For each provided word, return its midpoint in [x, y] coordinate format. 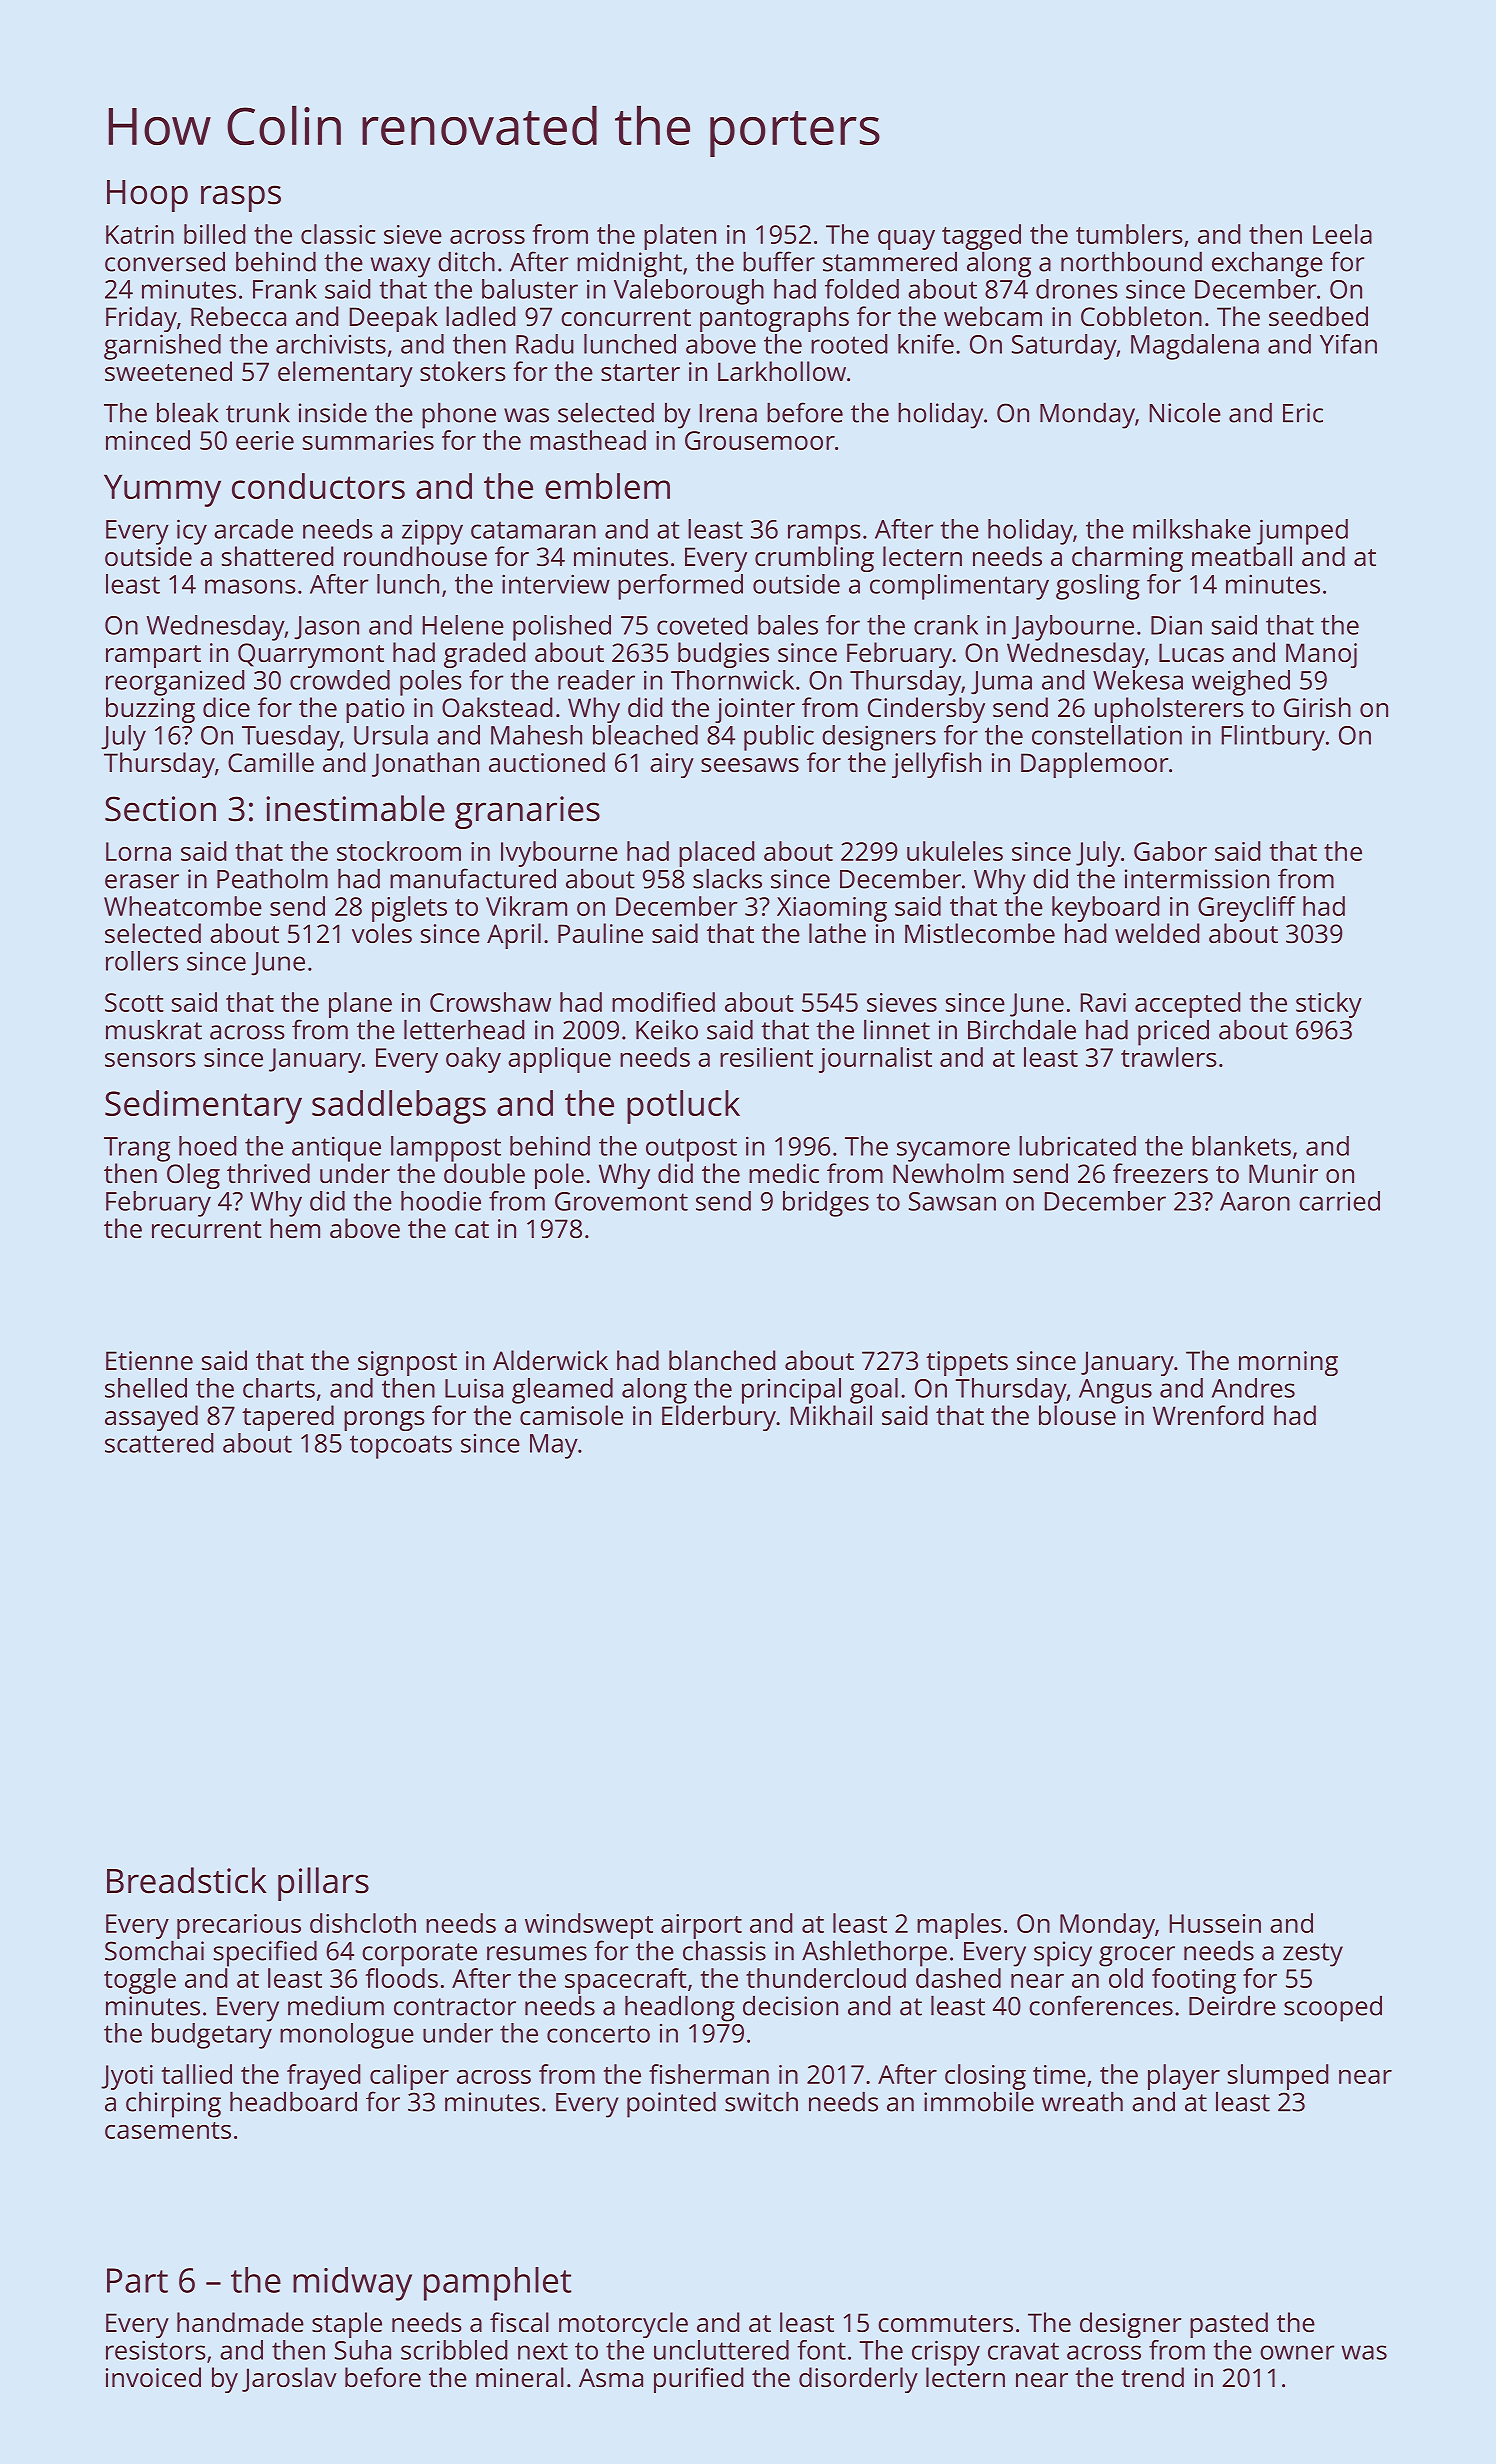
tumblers [1129, 234]
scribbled [454, 2350]
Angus [1115, 1391]
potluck [683, 1107]
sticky [1329, 1005]
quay [906, 240]
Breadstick [187, 1880]
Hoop [147, 196]
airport [701, 1926]
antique [336, 1149]
